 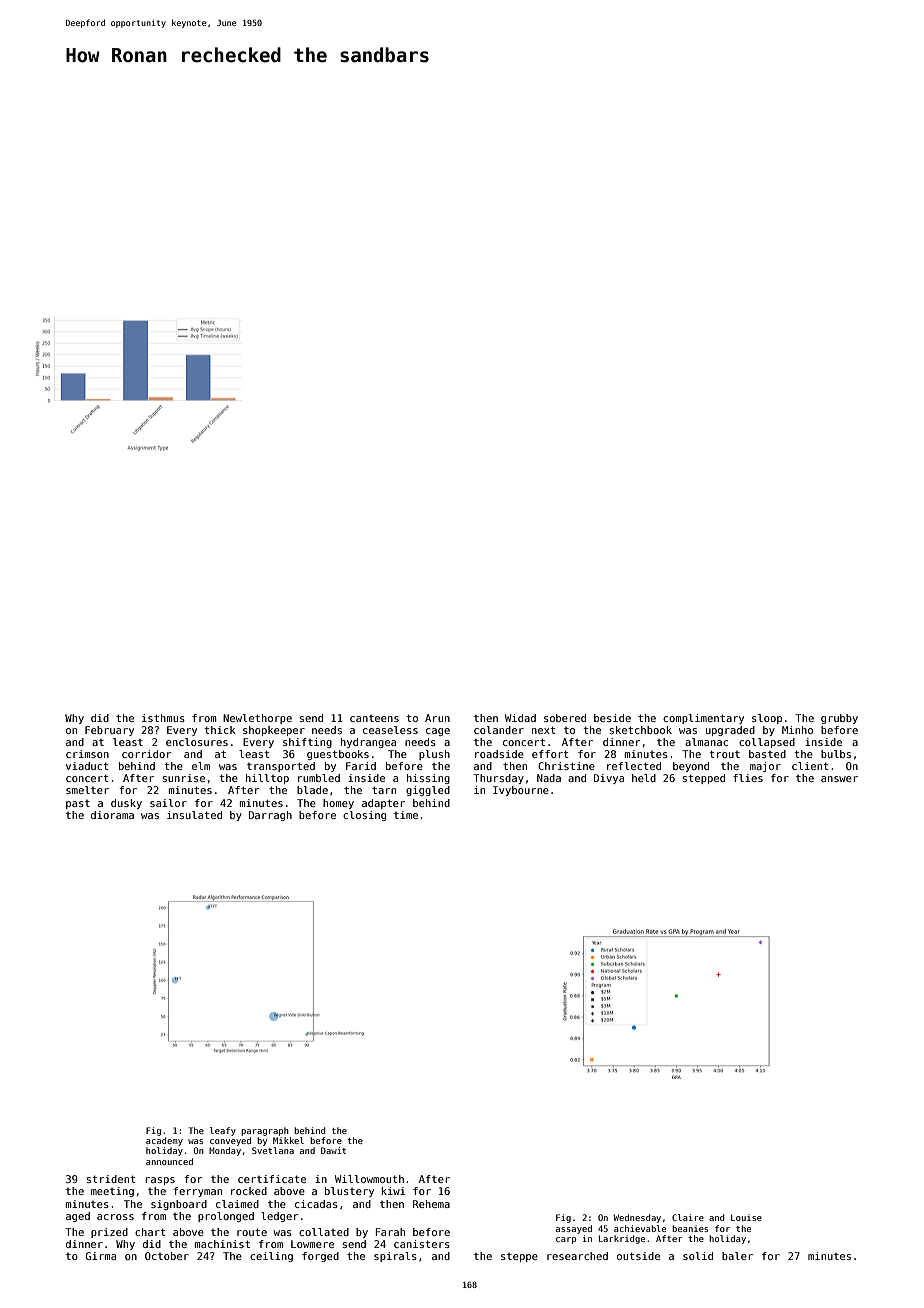 I want to click on Louise, so click(x=746, y=1217).
